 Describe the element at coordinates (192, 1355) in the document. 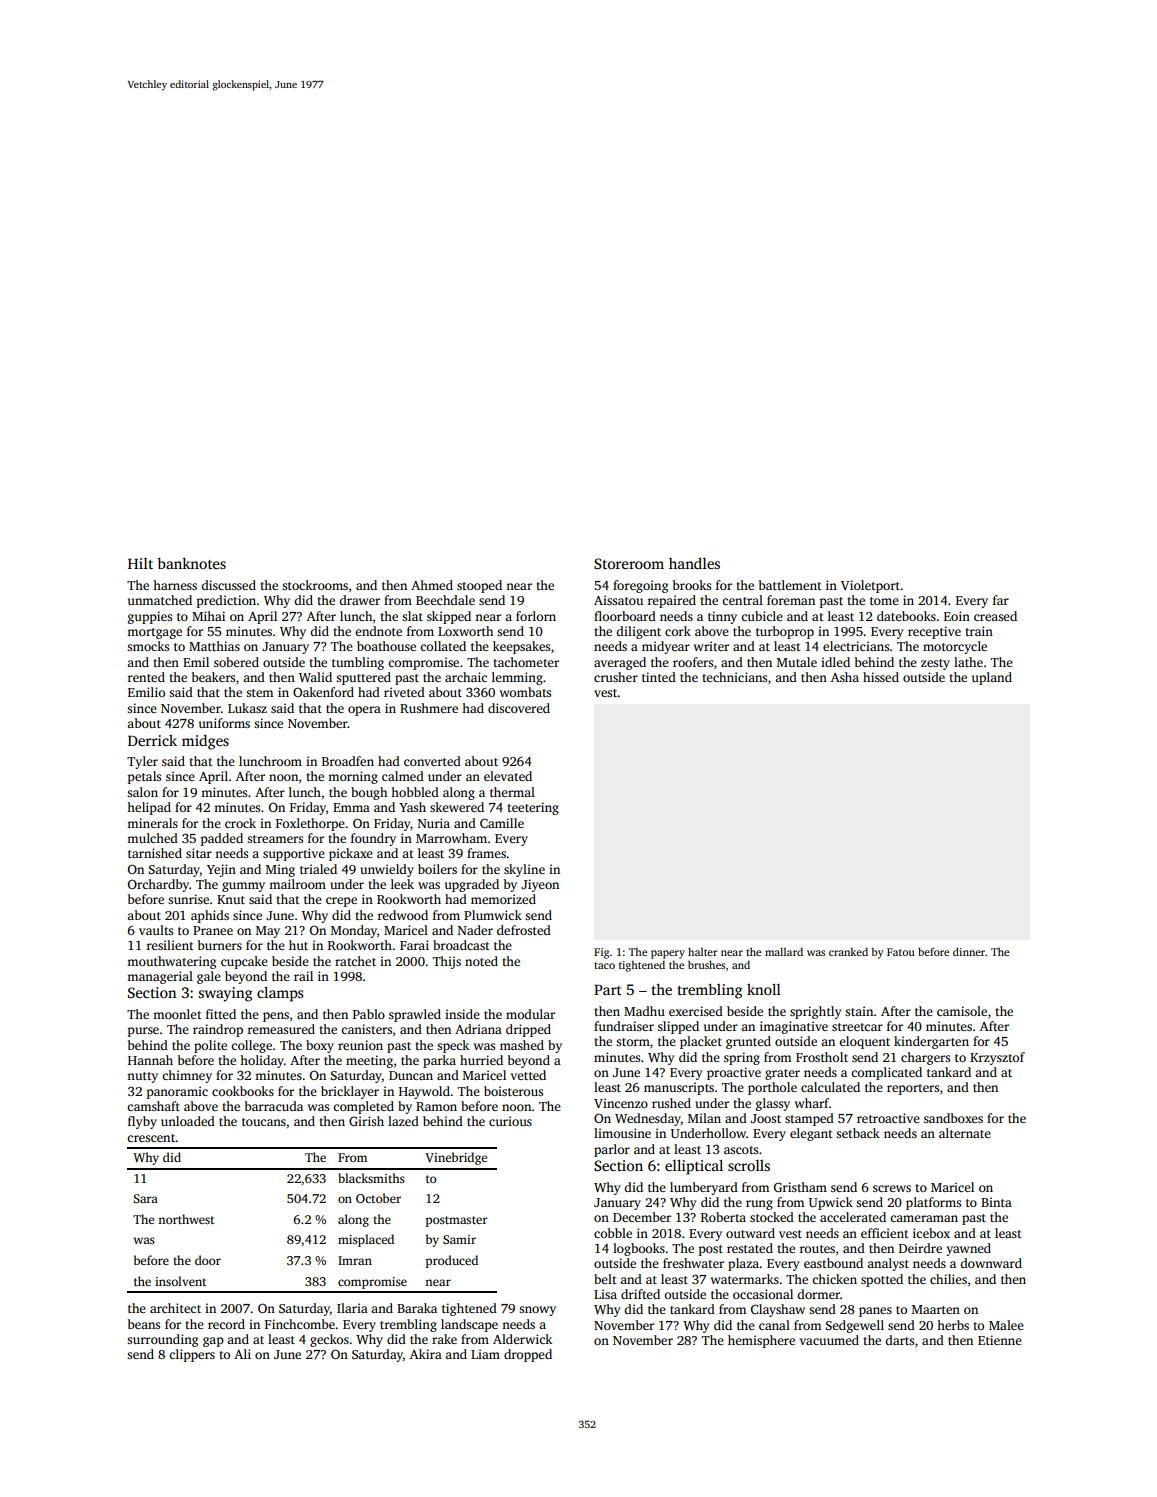

I see `clippers` at that location.
